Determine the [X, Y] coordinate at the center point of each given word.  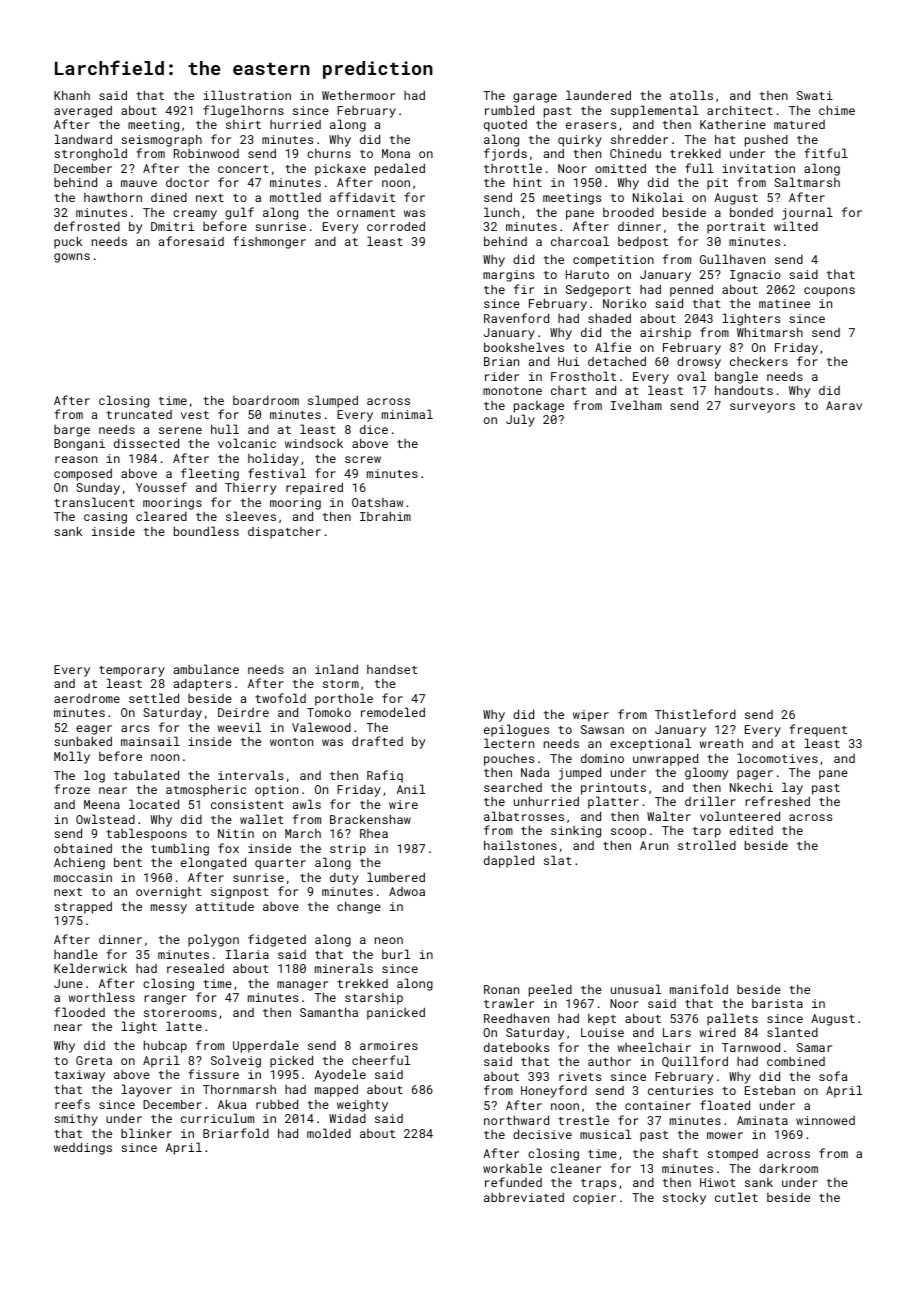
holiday [273, 459]
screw [363, 459]
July [520, 420]
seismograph [161, 140]
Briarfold [236, 1133]
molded [329, 1133]
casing [105, 518]
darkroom [788, 1168]
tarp [707, 832]
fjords [505, 154]
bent [128, 862]
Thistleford [695, 714]
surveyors [762, 408]
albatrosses [524, 816]
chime [837, 110]
